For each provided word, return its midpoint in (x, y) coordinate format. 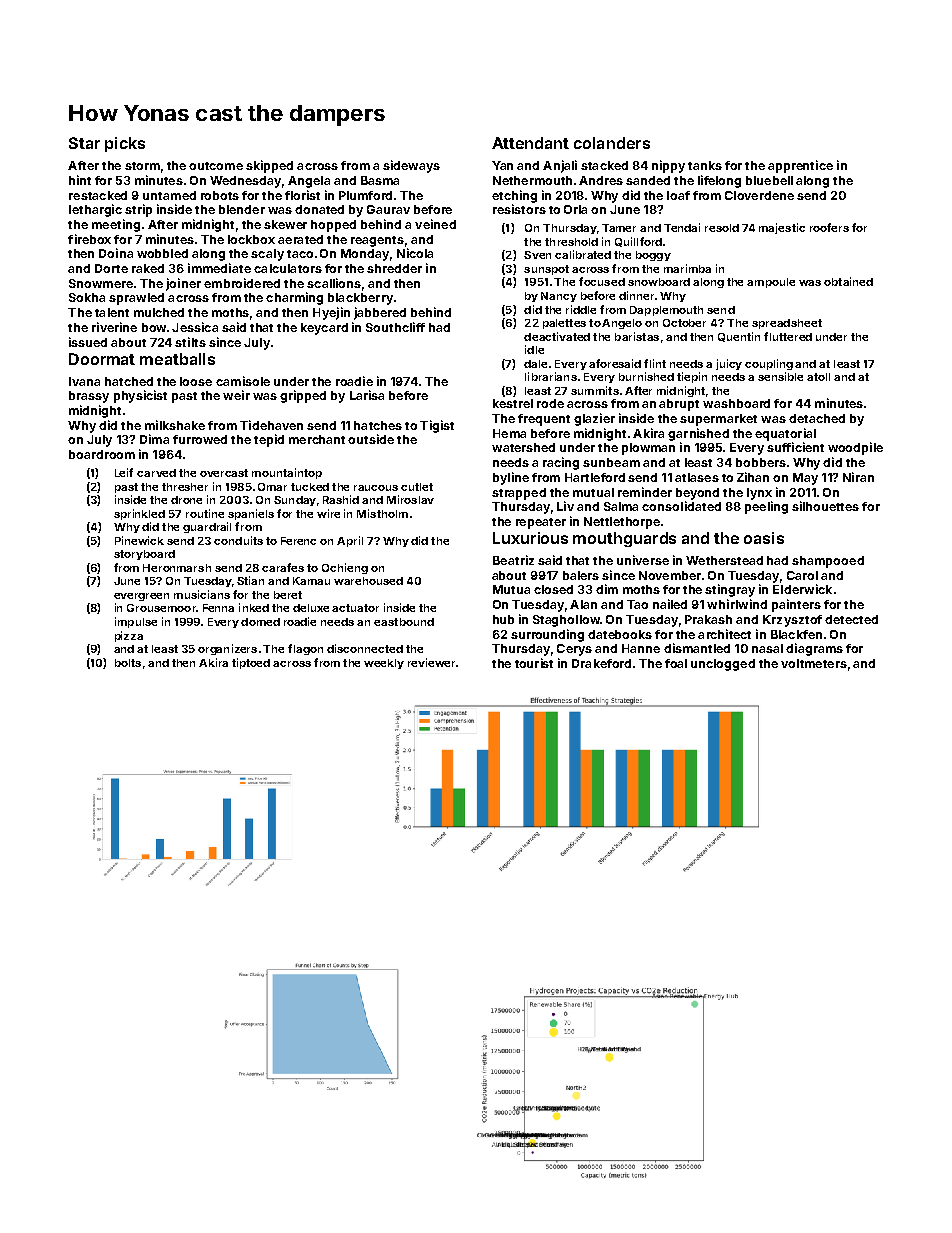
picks (125, 144)
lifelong (719, 181)
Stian (250, 580)
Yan (502, 165)
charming (294, 298)
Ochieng (345, 568)
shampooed (828, 562)
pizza (129, 636)
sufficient (795, 447)
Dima (154, 439)
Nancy (559, 297)
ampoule (771, 283)
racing (561, 463)
